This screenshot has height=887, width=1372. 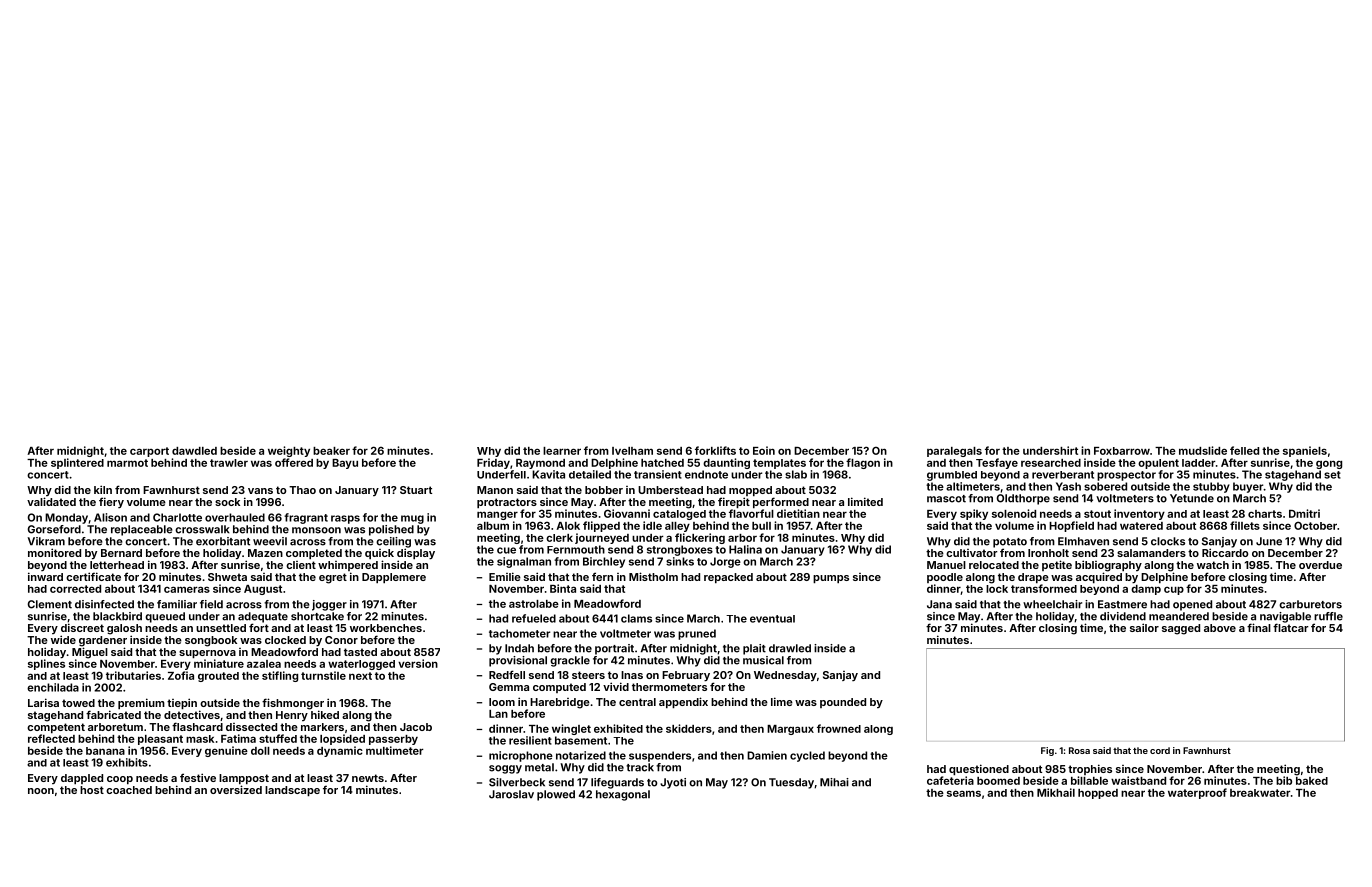 I want to click on gardener, so click(x=103, y=641).
